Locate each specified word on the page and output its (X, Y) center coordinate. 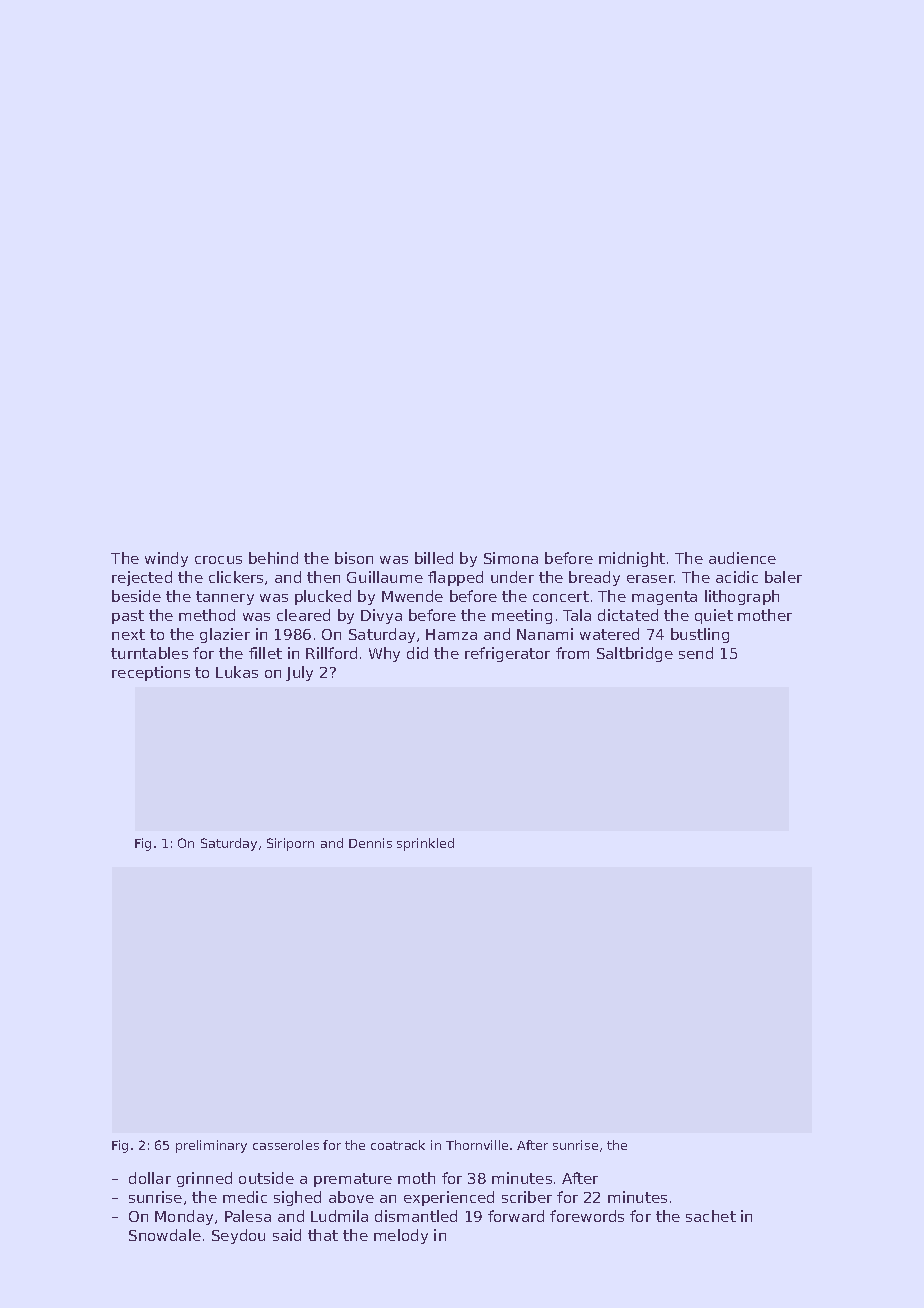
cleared (303, 615)
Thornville (477, 1145)
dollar (150, 1178)
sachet (711, 1216)
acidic (737, 577)
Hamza (451, 634)
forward (516, 1216)
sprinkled (425, 844)
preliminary (211, 1146)
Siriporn (290, 844)
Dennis (370, 843)
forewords (587, 1216)
